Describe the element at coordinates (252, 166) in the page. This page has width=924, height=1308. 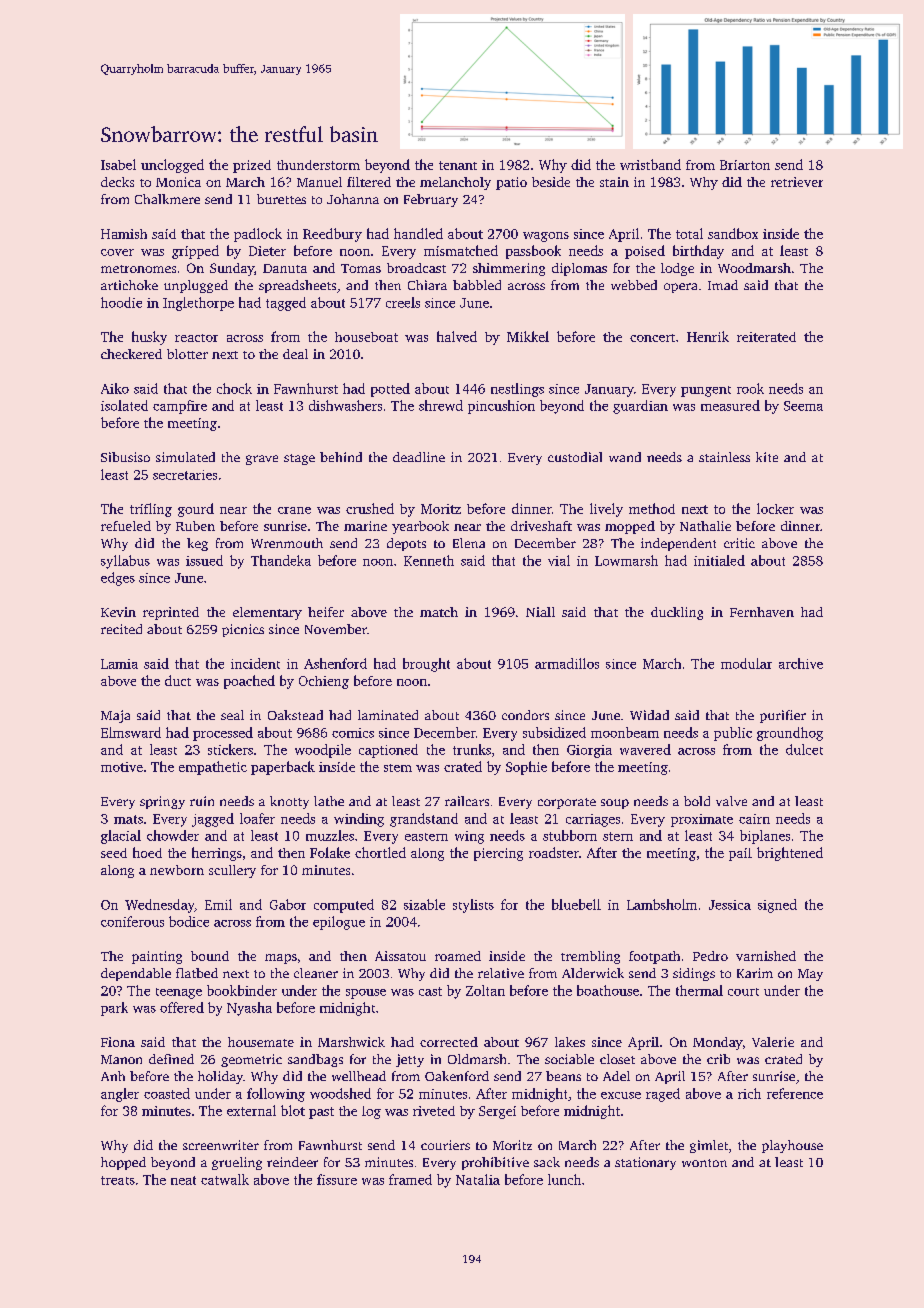
I see `prized` at that location.
